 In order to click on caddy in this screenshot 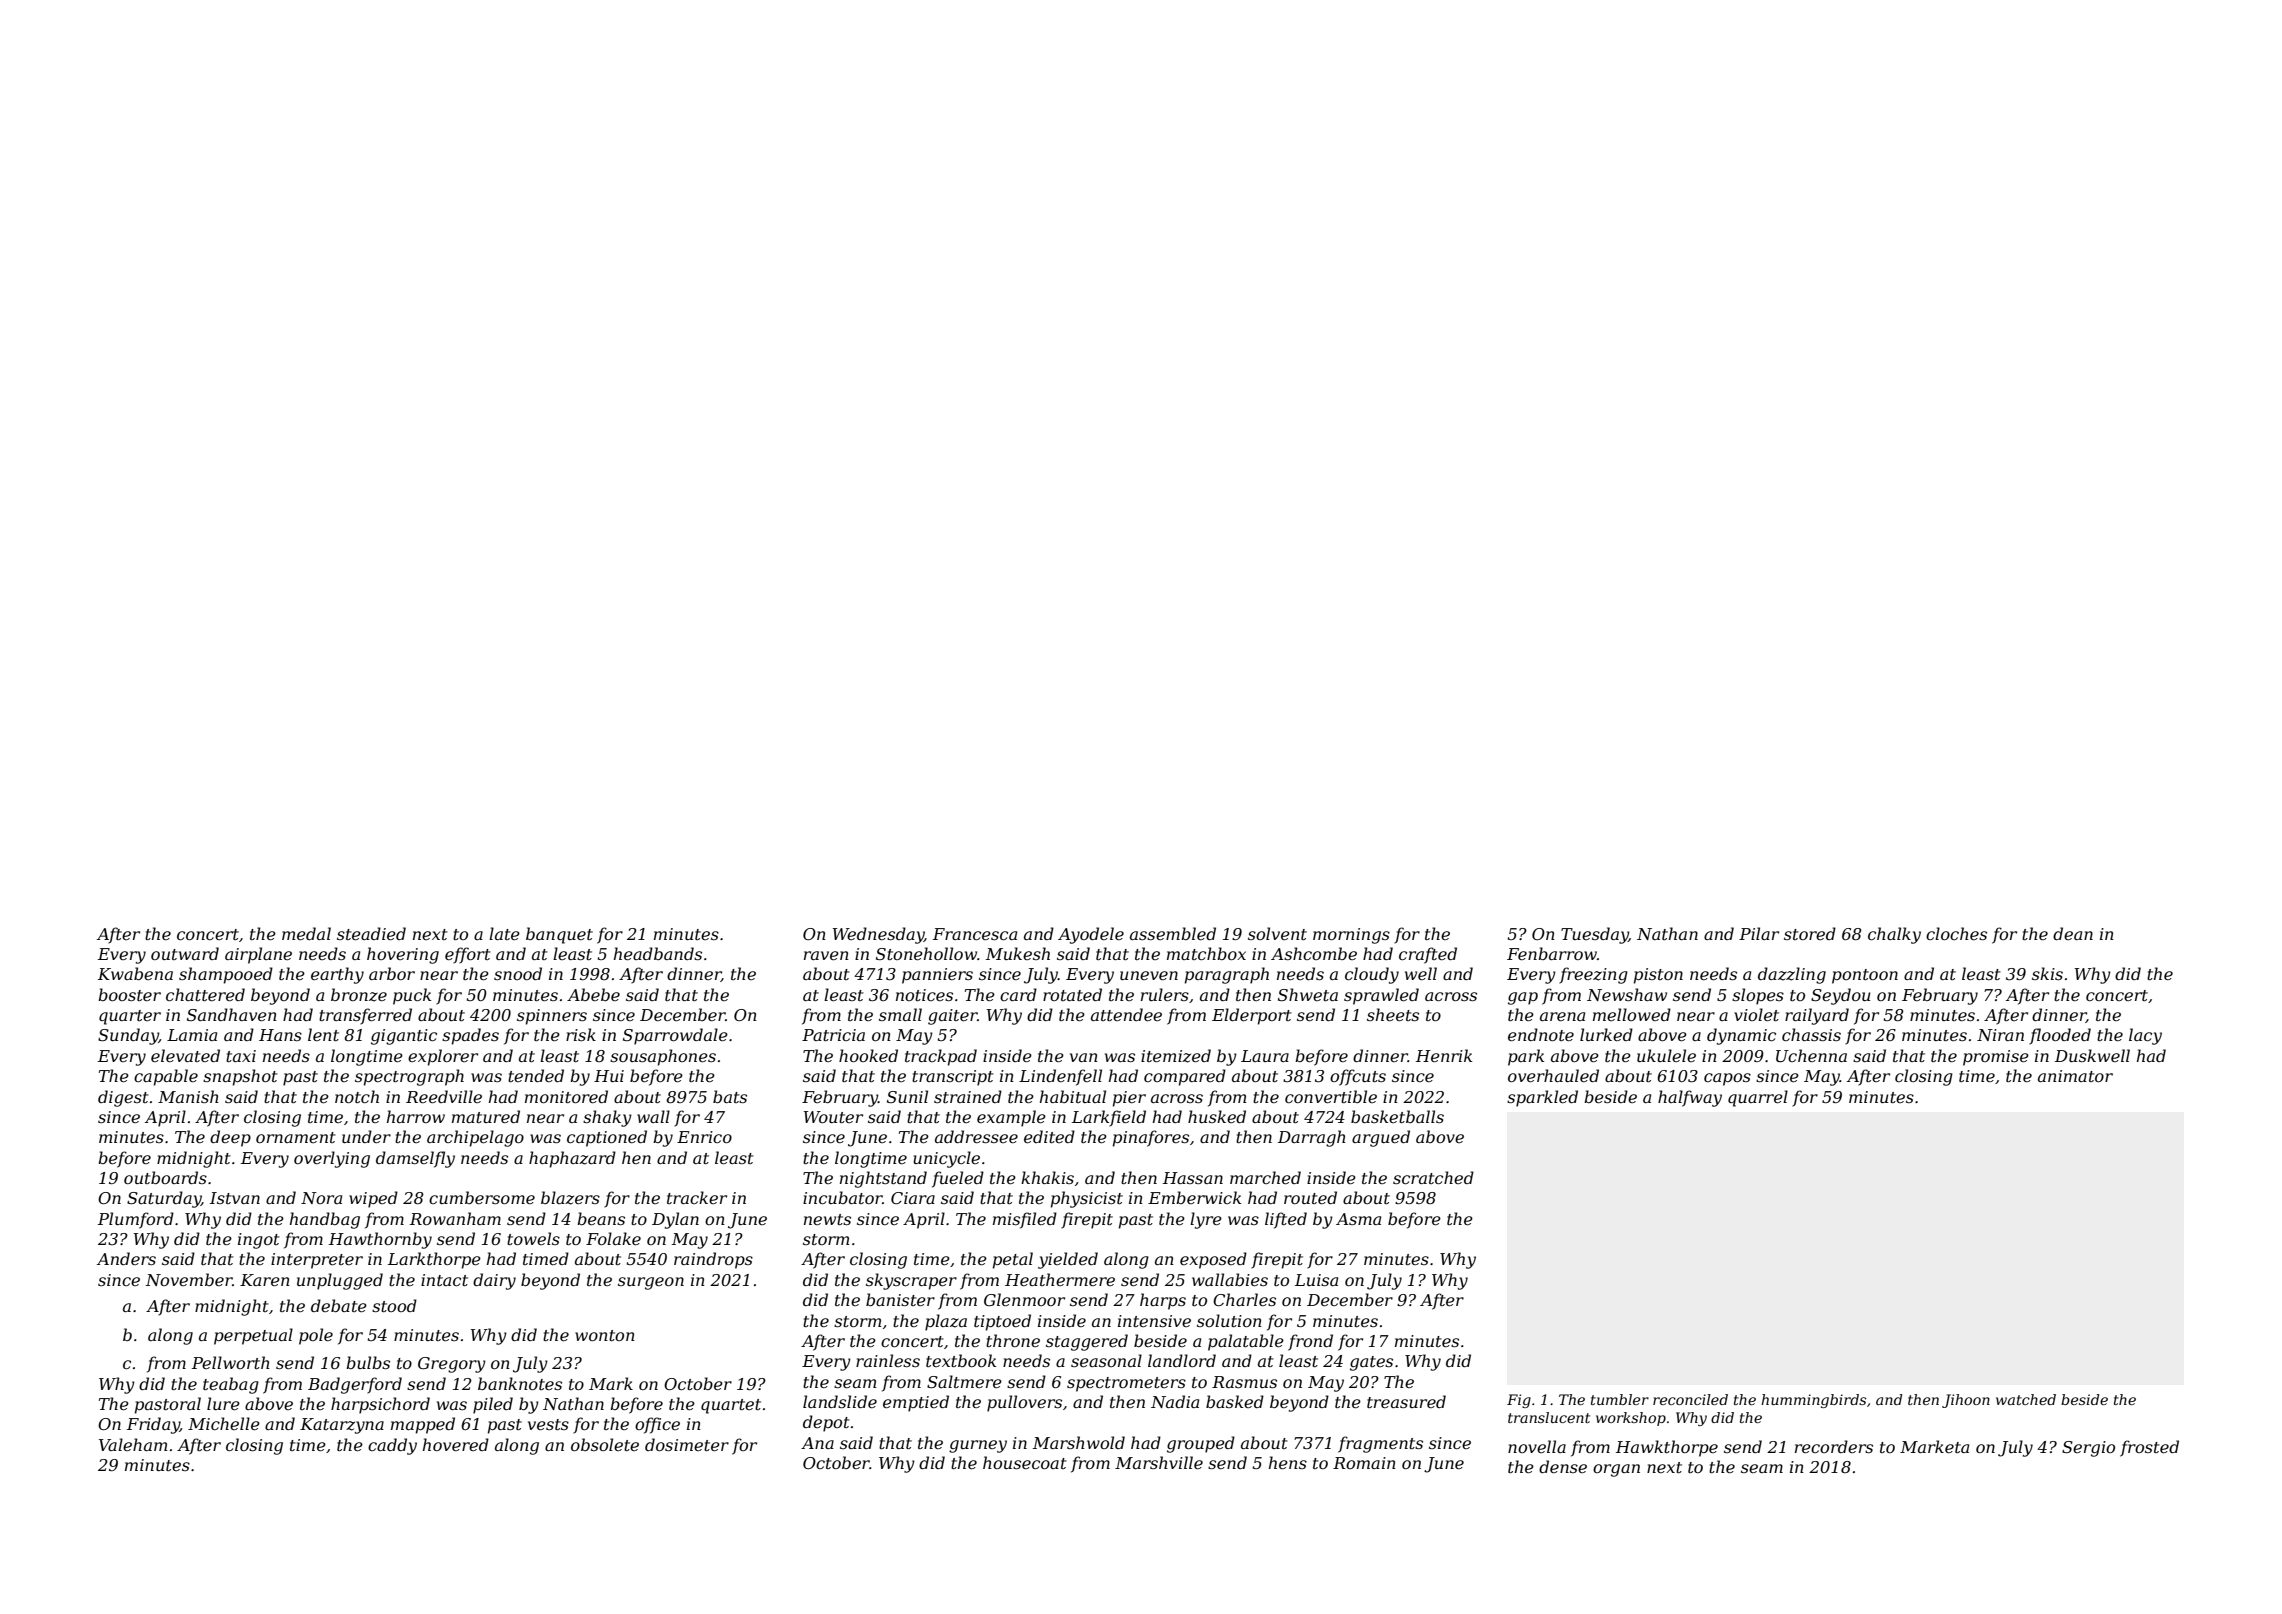, I will do `click(392, 1446)`.
